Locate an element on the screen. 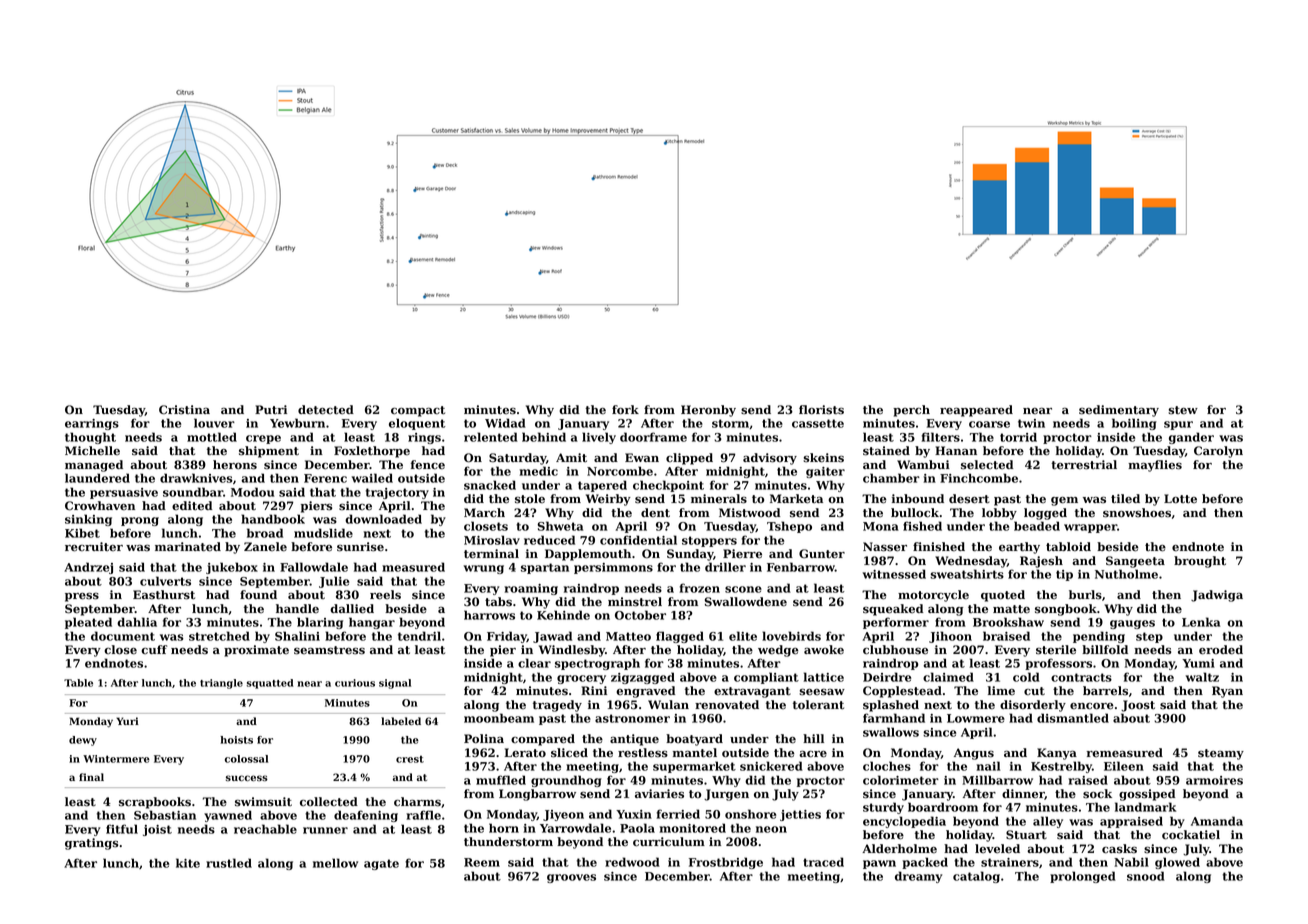 The height and width of the screenshot is (924, 1308). dreamy is located at coordinates (918, 877).
